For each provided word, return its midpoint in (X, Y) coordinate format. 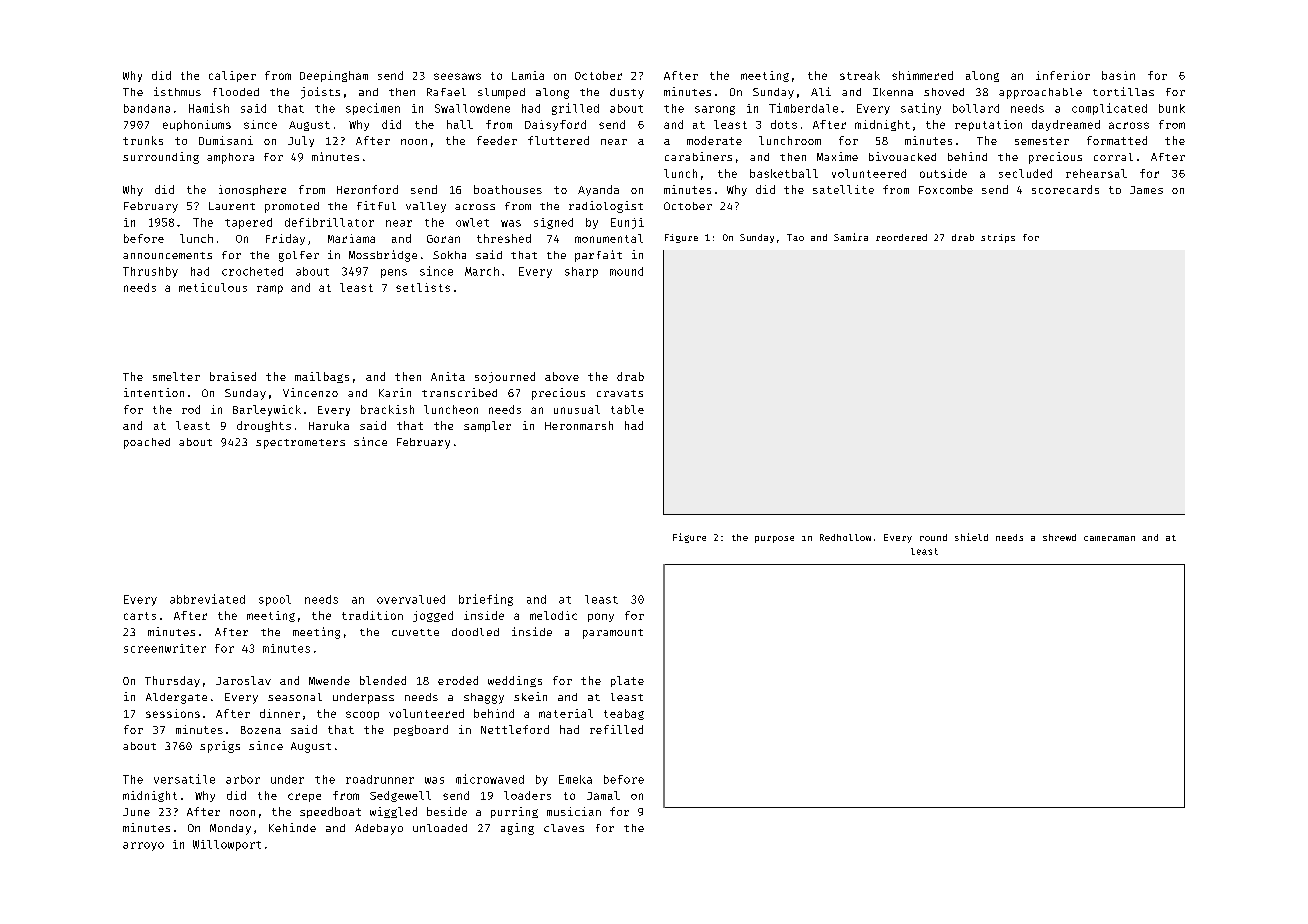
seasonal (295, 697)
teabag (624, 714)
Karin (395, 392)
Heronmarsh (579, 425)
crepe (304, 797)
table (627, 409)
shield (971, 537)
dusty (627, 93)
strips (998, 238)
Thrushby (150, 272)
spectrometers (300, 444)
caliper (232, 76)
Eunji (627, 223)
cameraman (1109, 538)
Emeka (575, 779)
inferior (1063, 75)
